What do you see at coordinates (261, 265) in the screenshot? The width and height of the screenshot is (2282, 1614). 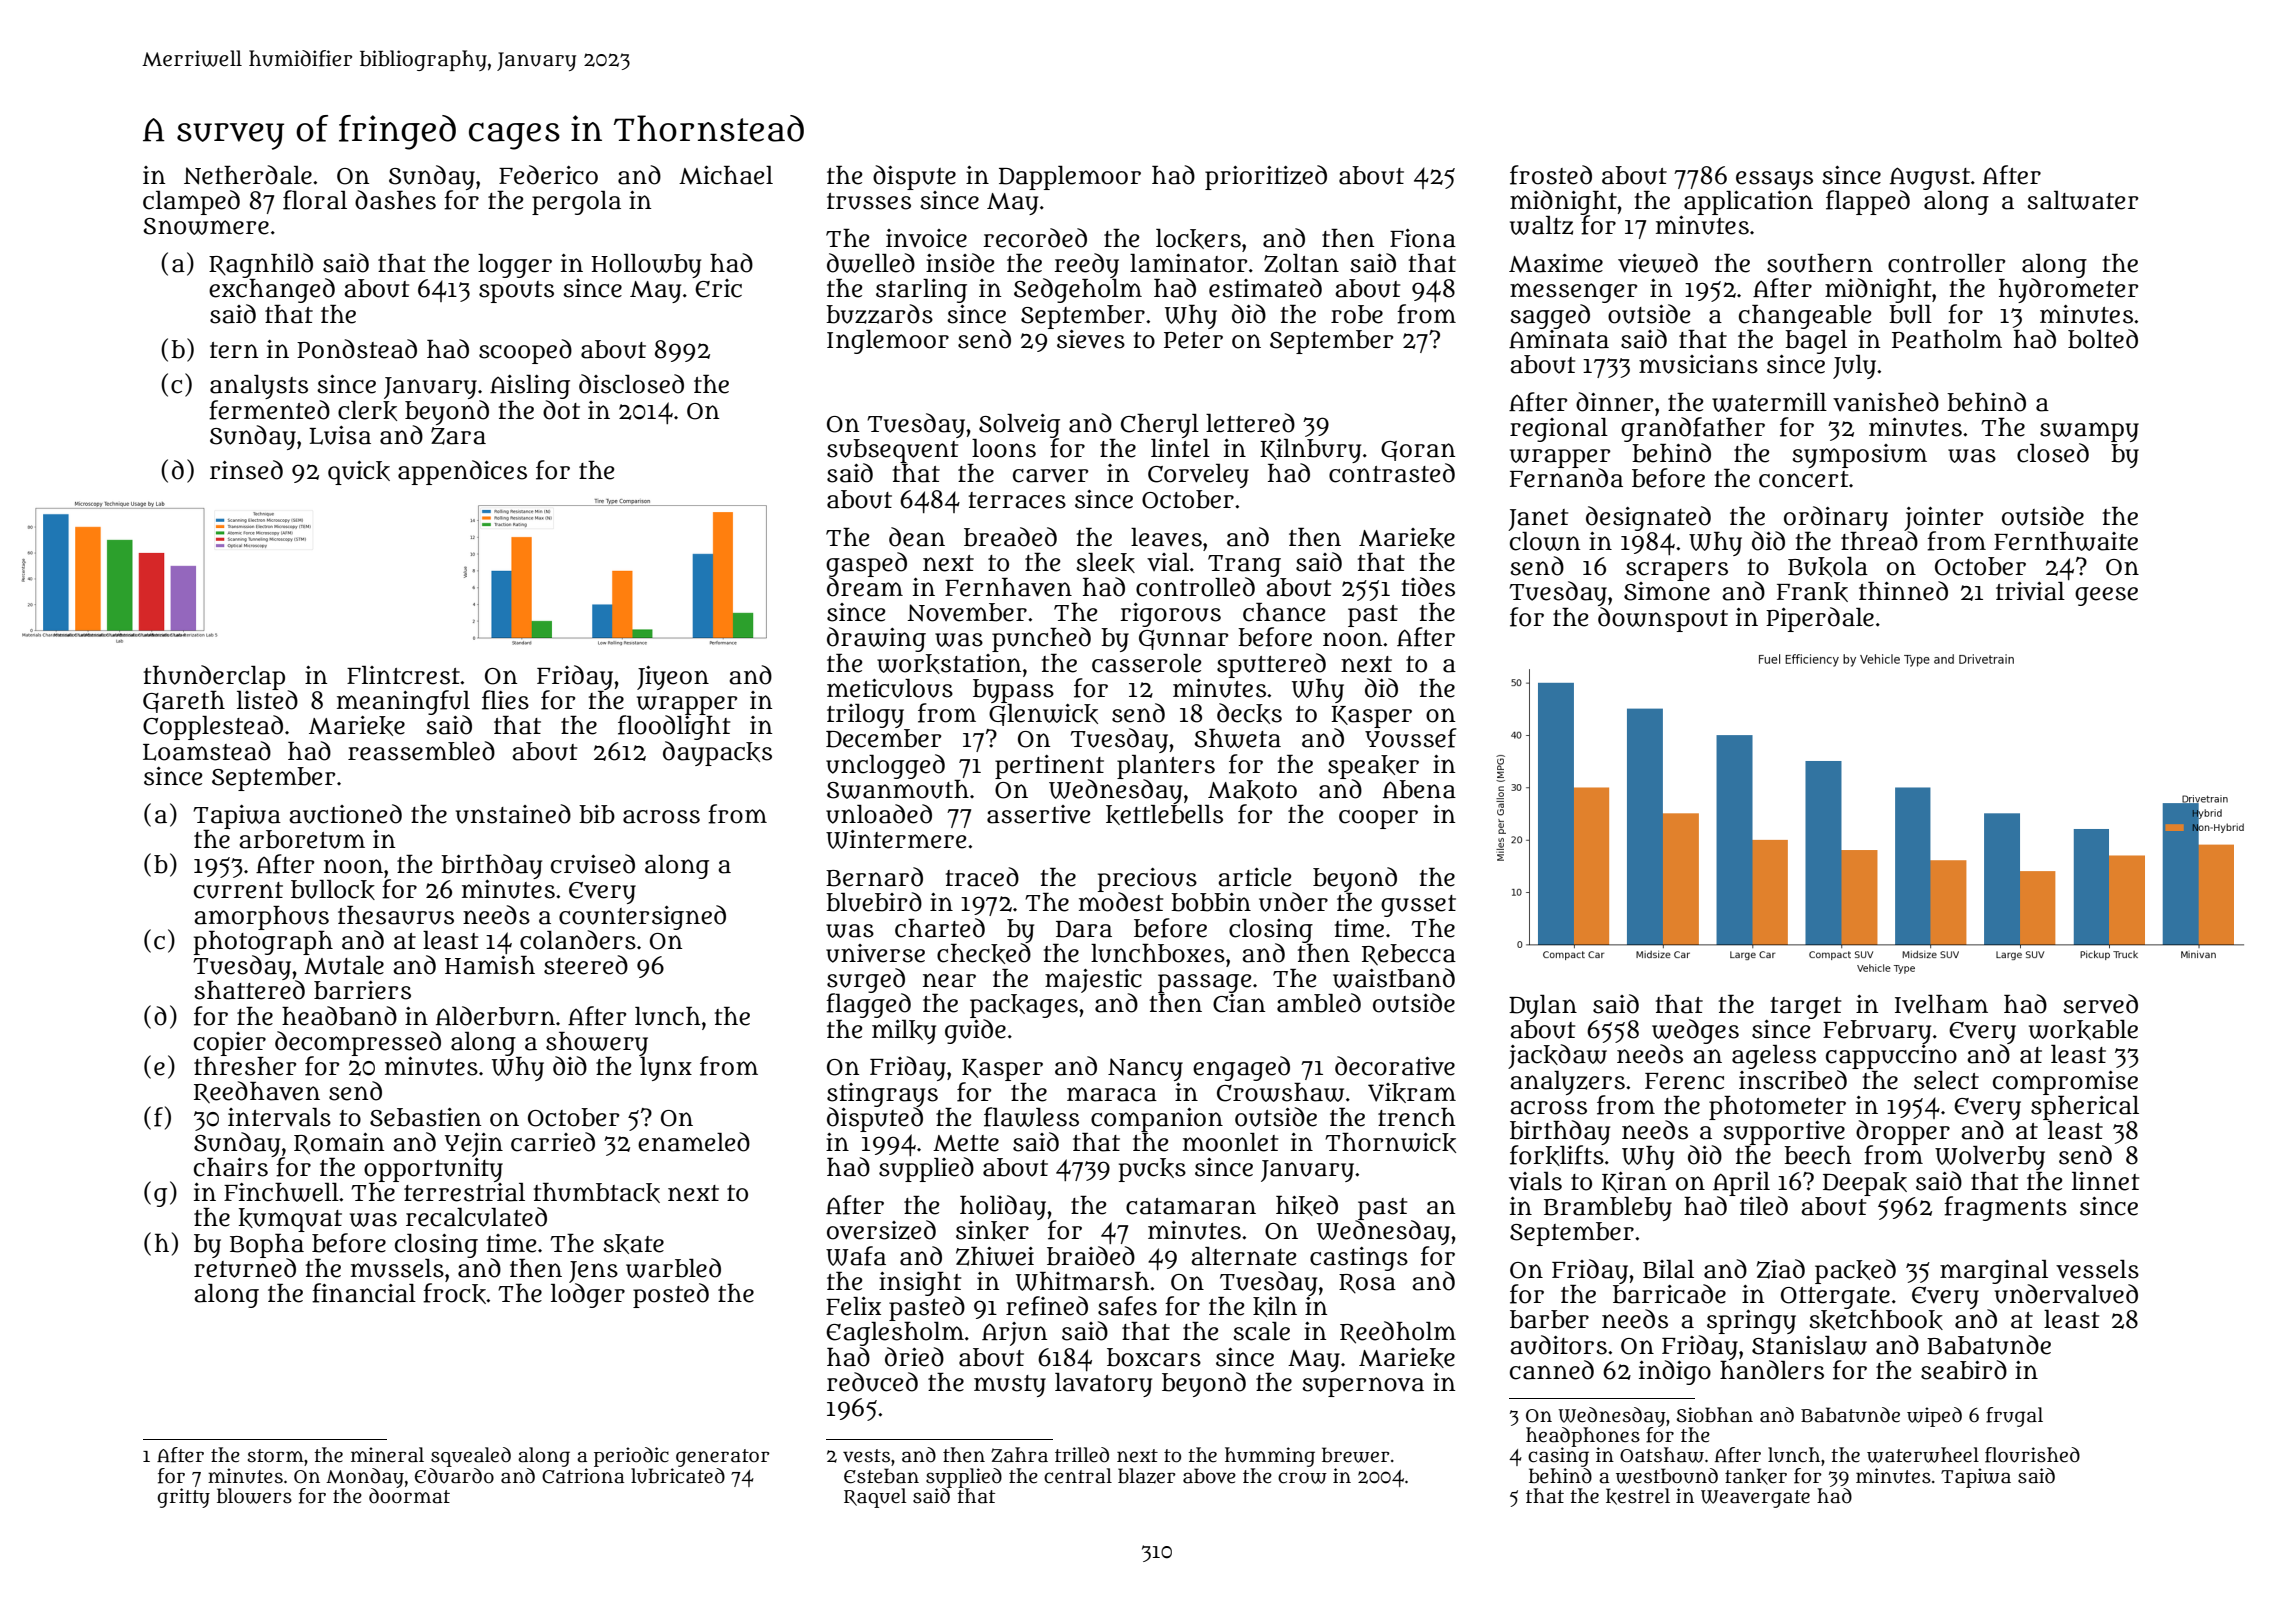 I see `Ragnhild` at bounding box center [261, 265].
